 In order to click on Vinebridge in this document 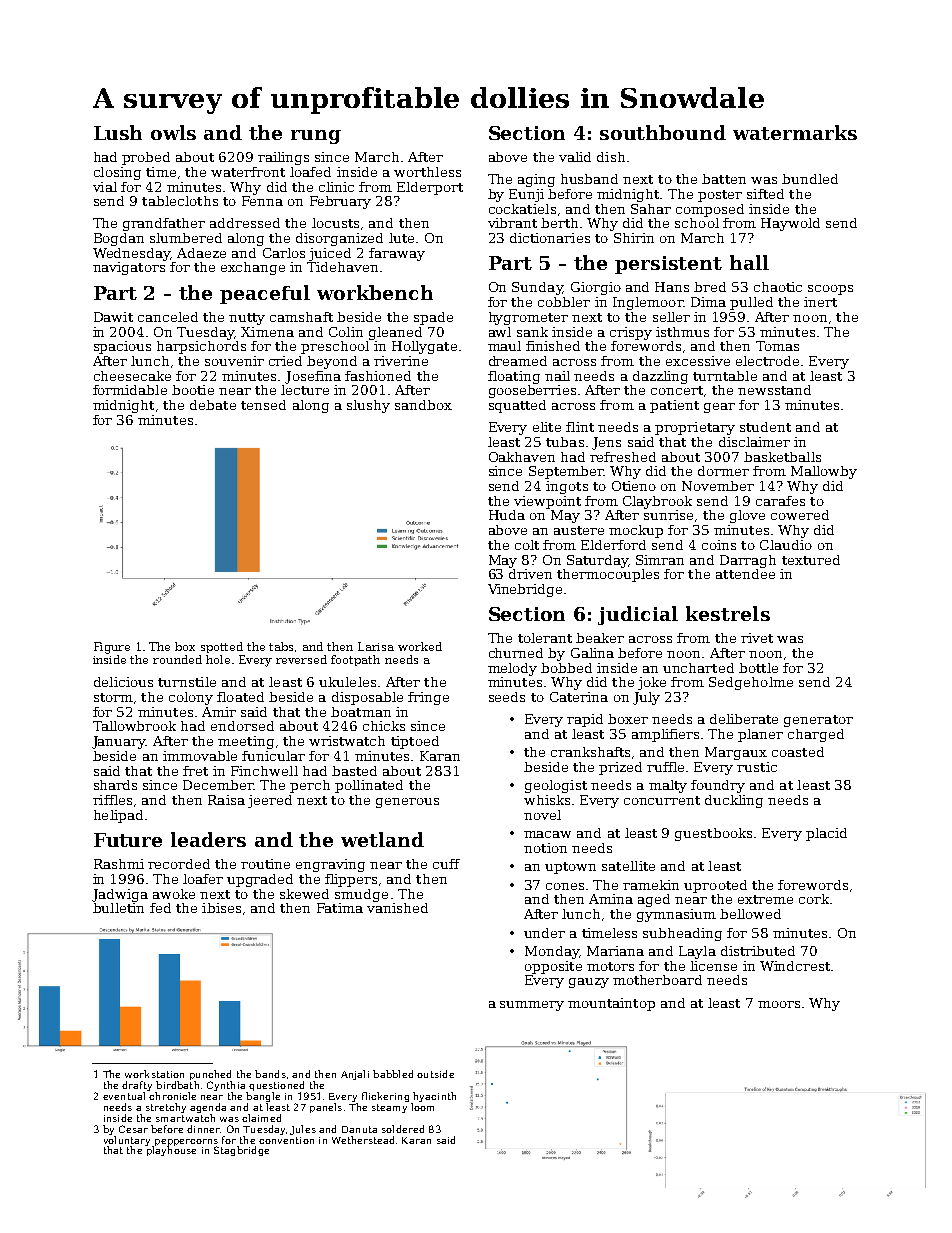, I will do `click(525, 590)`.
